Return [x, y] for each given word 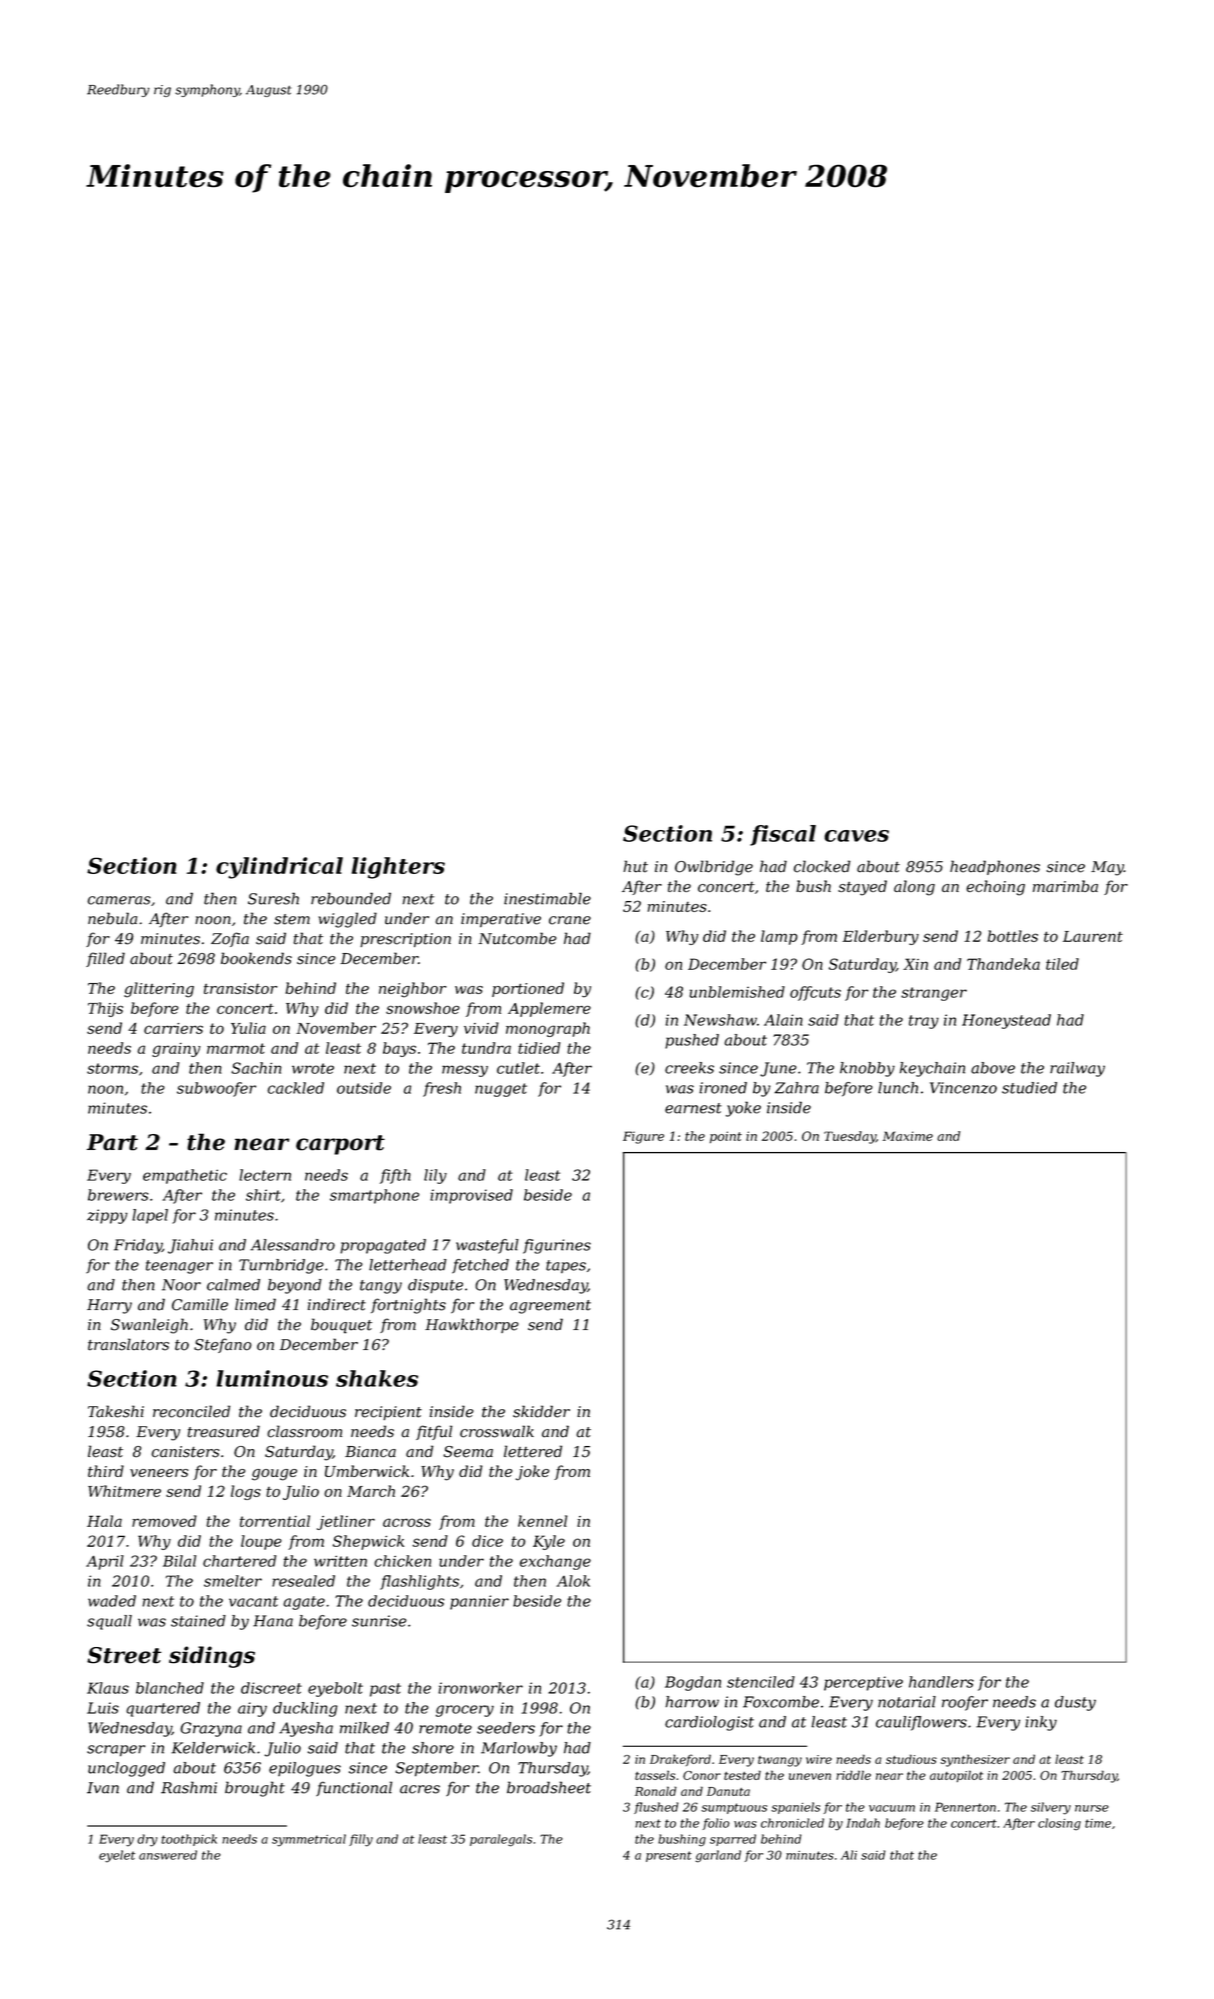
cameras [119, 900]
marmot [236, 1048]
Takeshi [116, 1411]
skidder [541, 1411]
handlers [941, 1682]
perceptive [863, 1683]
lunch [898, 1088]
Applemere [549, 1009]
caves [856, 836]
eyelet [117, 1856]
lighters [398, 868]
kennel [542, 1521]
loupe [261, 1542]
